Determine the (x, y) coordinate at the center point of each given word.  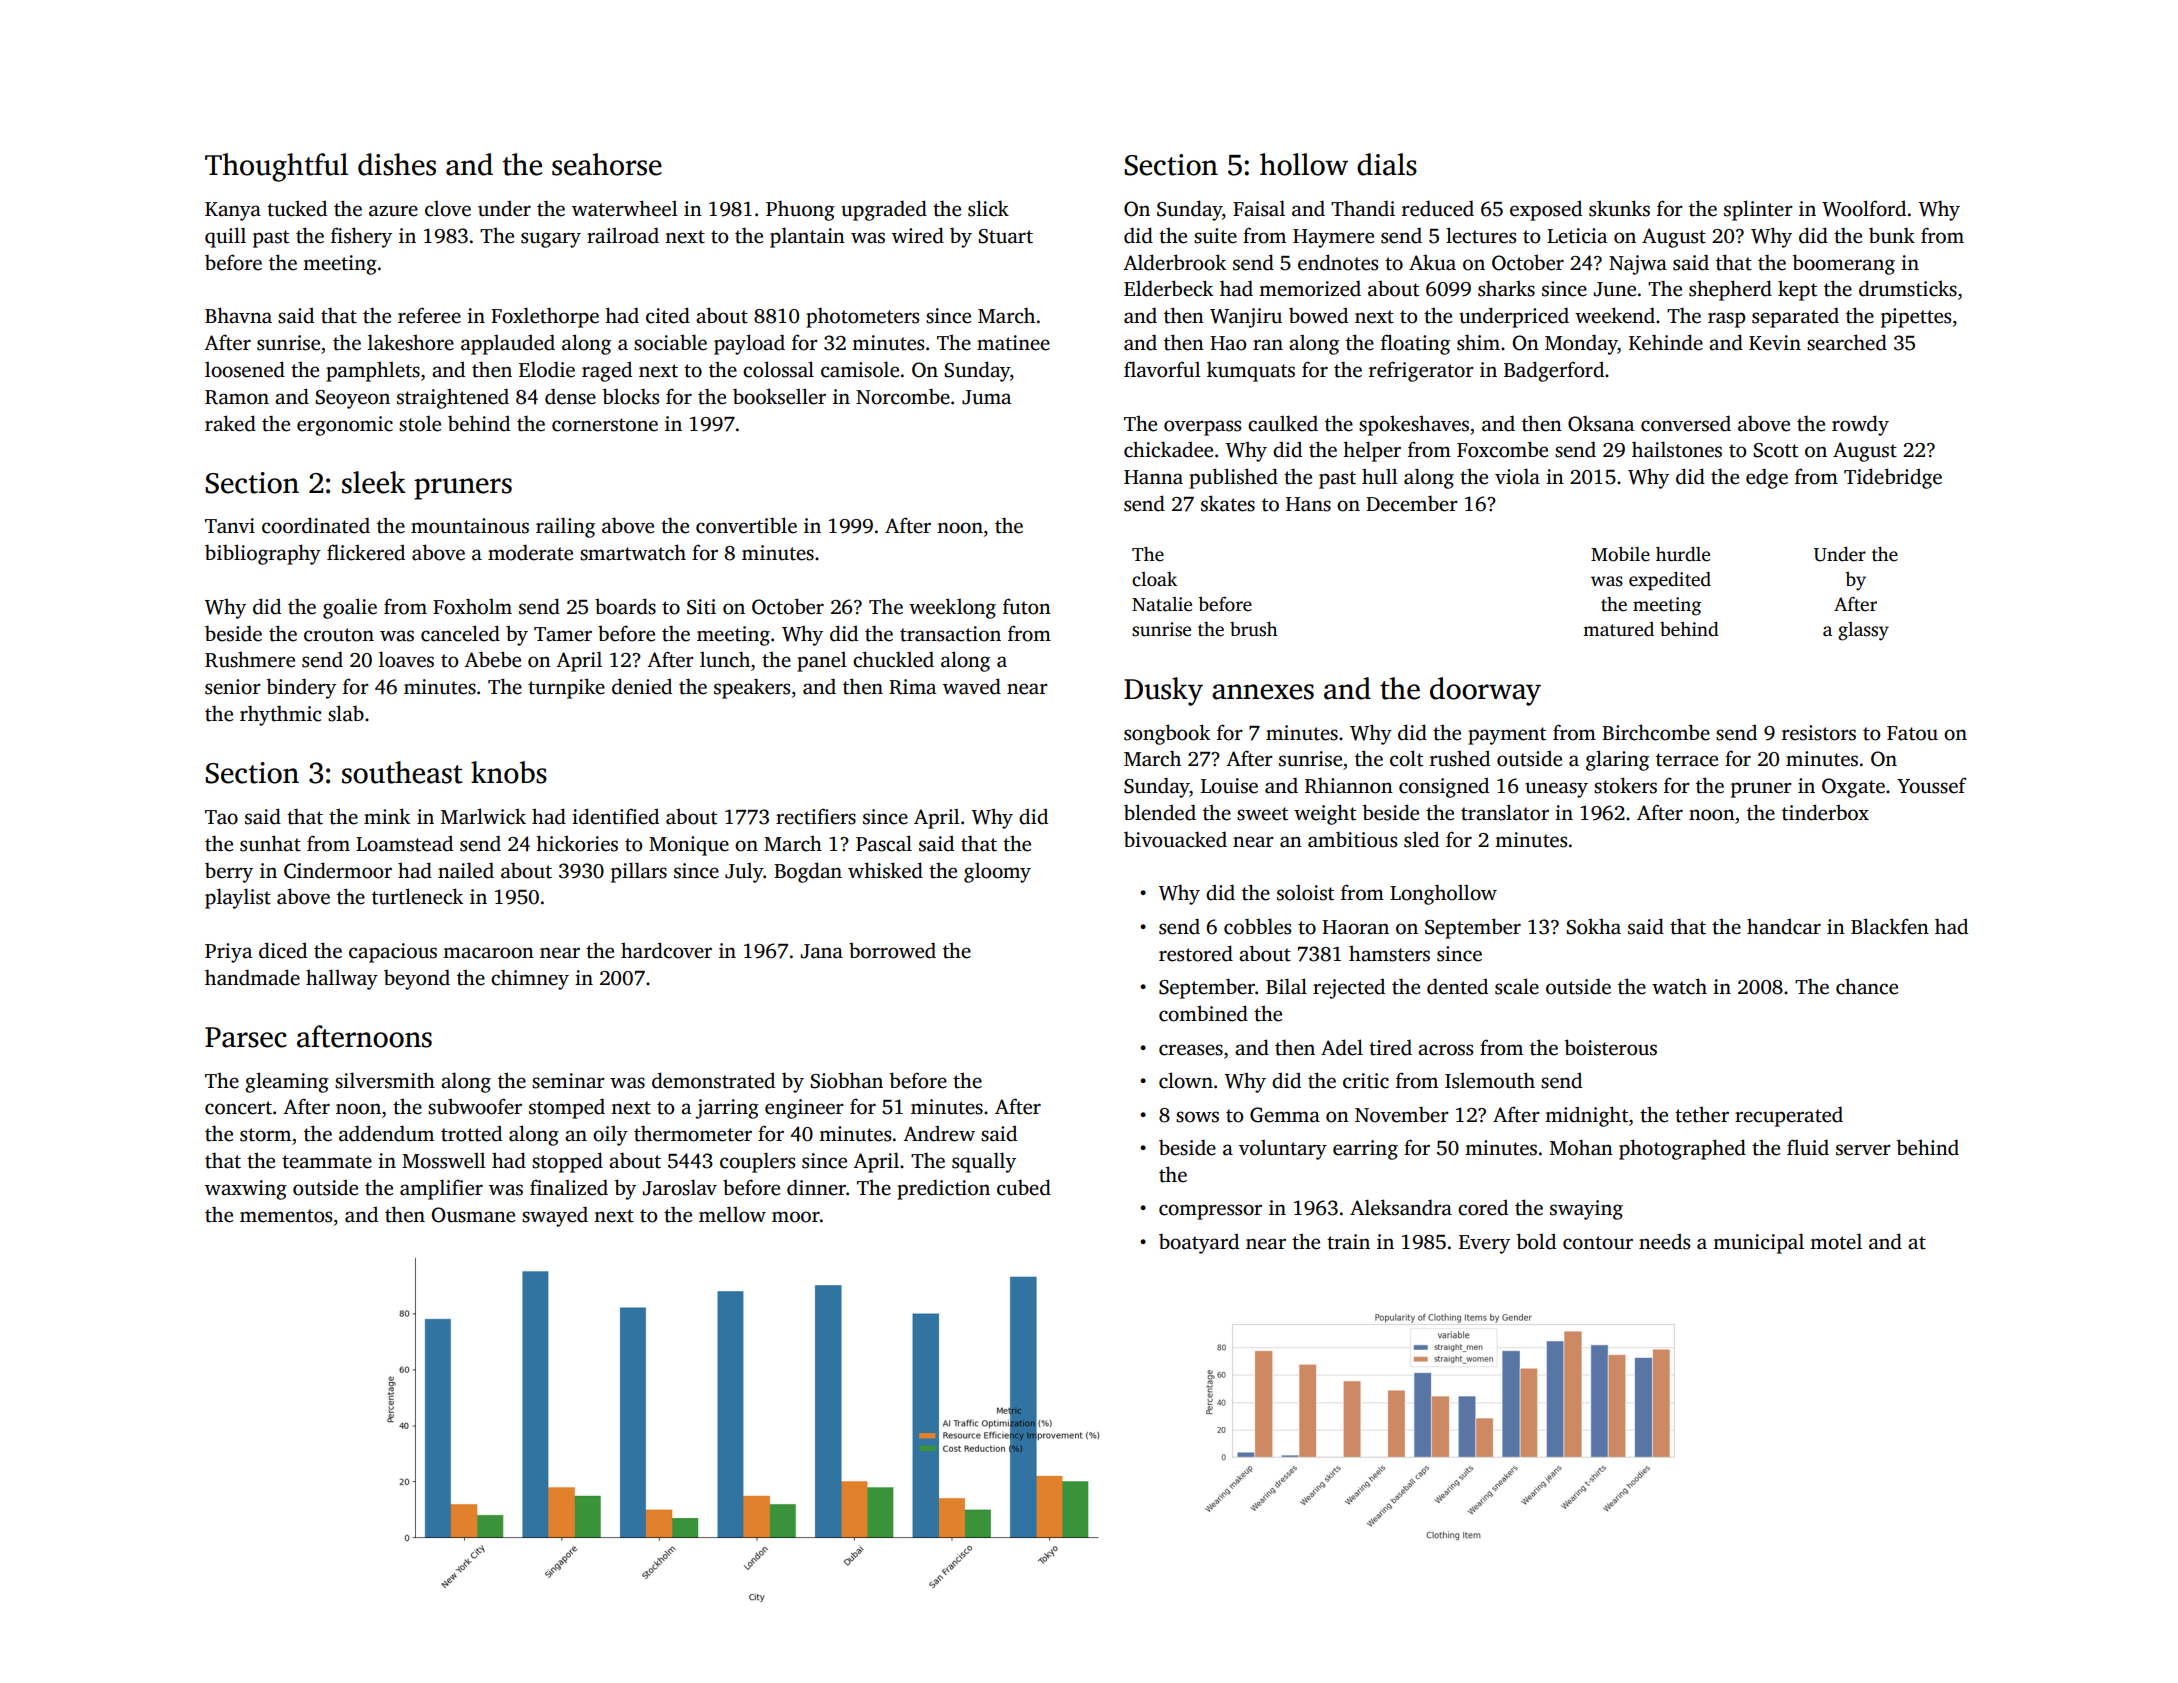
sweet (1262, 814)
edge (1767, 478)
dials (1387, 164)
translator (1505, 812)
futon (1027, 606)
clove (448, 209)
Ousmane (473, 1215)
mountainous (470, 526)
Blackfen (1890, 926)
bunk (1892, 235)
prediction (943, 1189)
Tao (221, 817)
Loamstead (404, 843)
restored (1196, 953)
